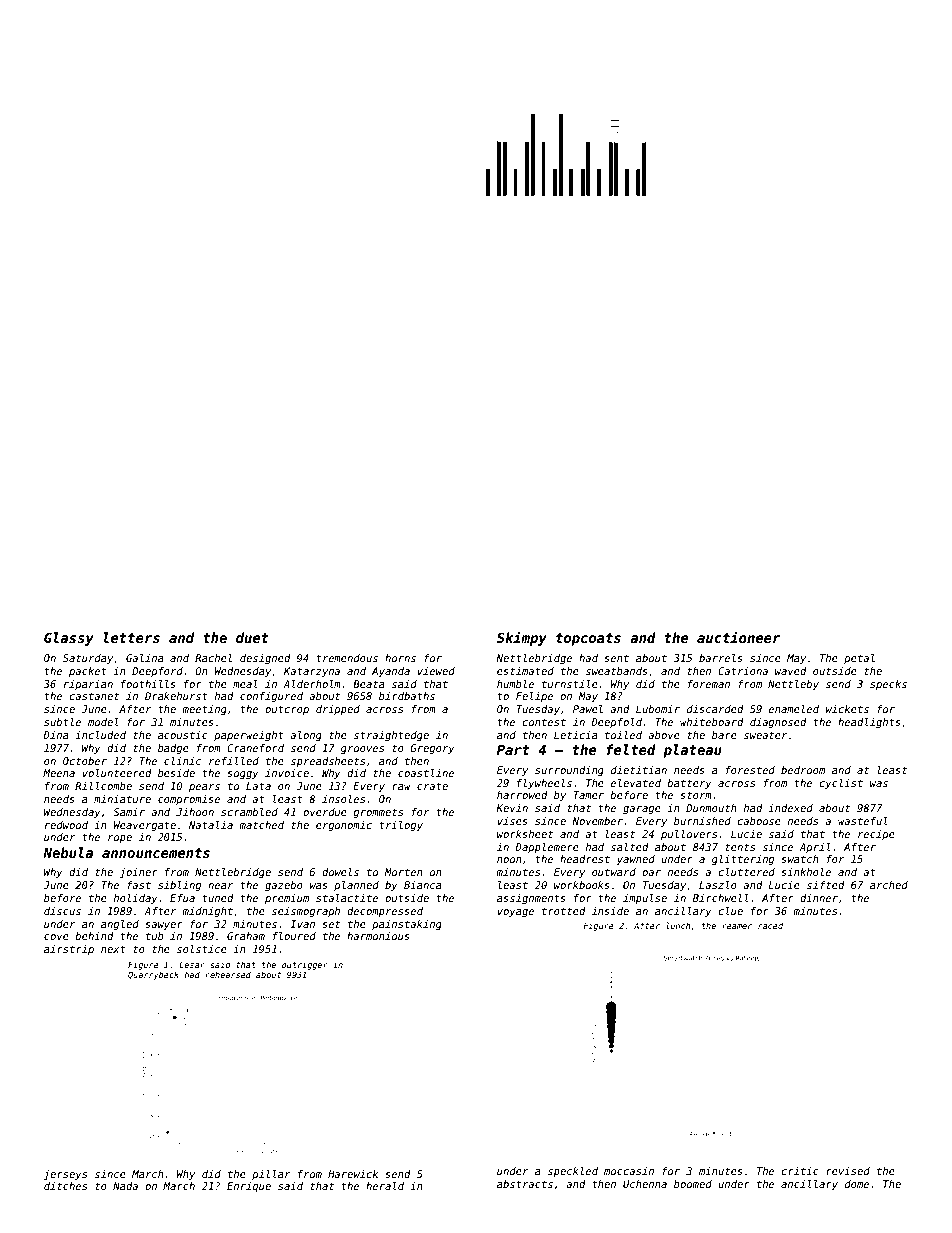 Image resolution: width=952 pixels, height=1233 pixels. Describe the element at coordinates (192, 964) in the page. I see `Cesar` at that location.
